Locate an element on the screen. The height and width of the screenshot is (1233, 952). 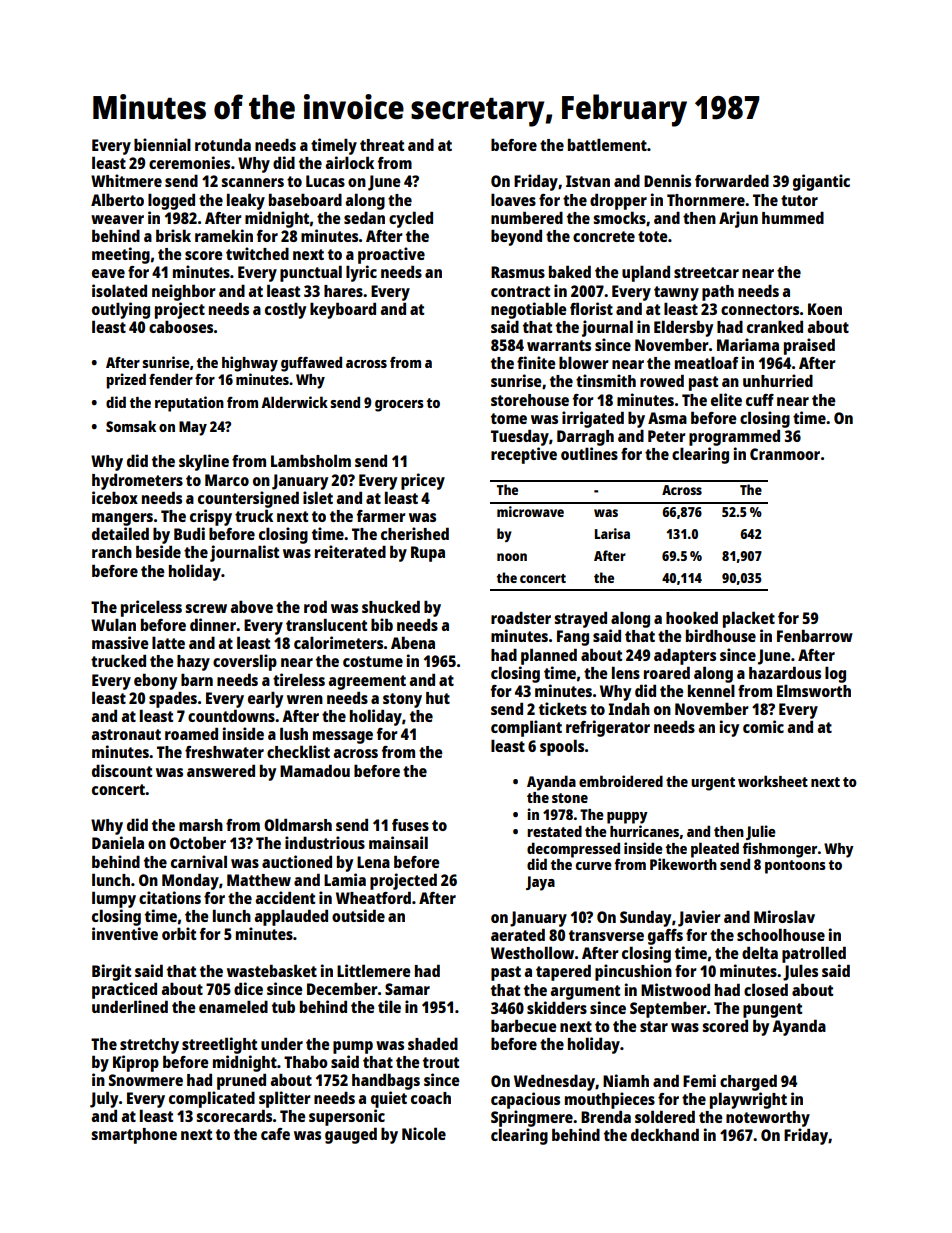
smartphone is located at coordinates (134, 1136).
